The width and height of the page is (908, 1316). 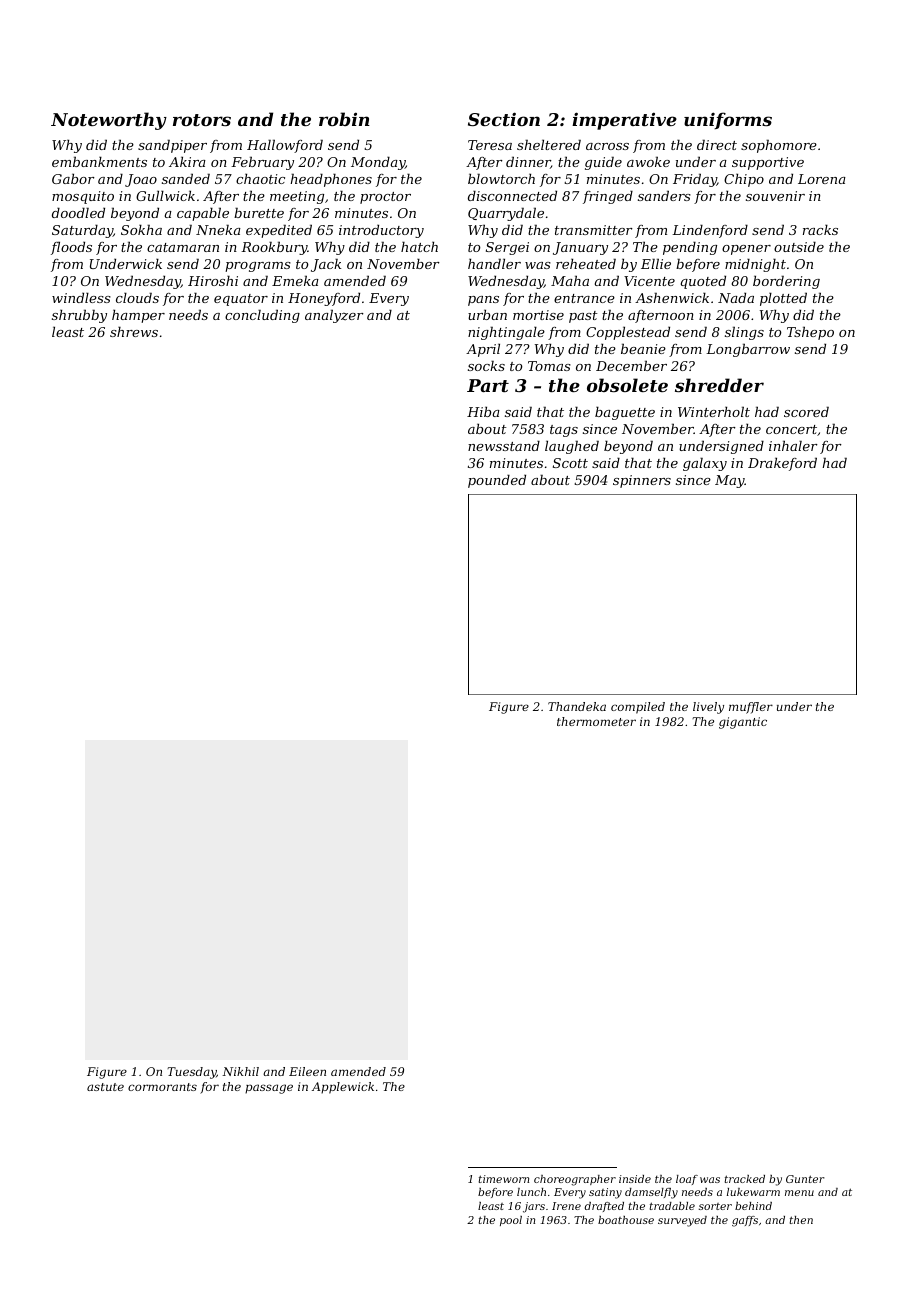 What do you see at coordinates (751, 708) in the page?
I see `muffler` at bounding box center [751, 708].
